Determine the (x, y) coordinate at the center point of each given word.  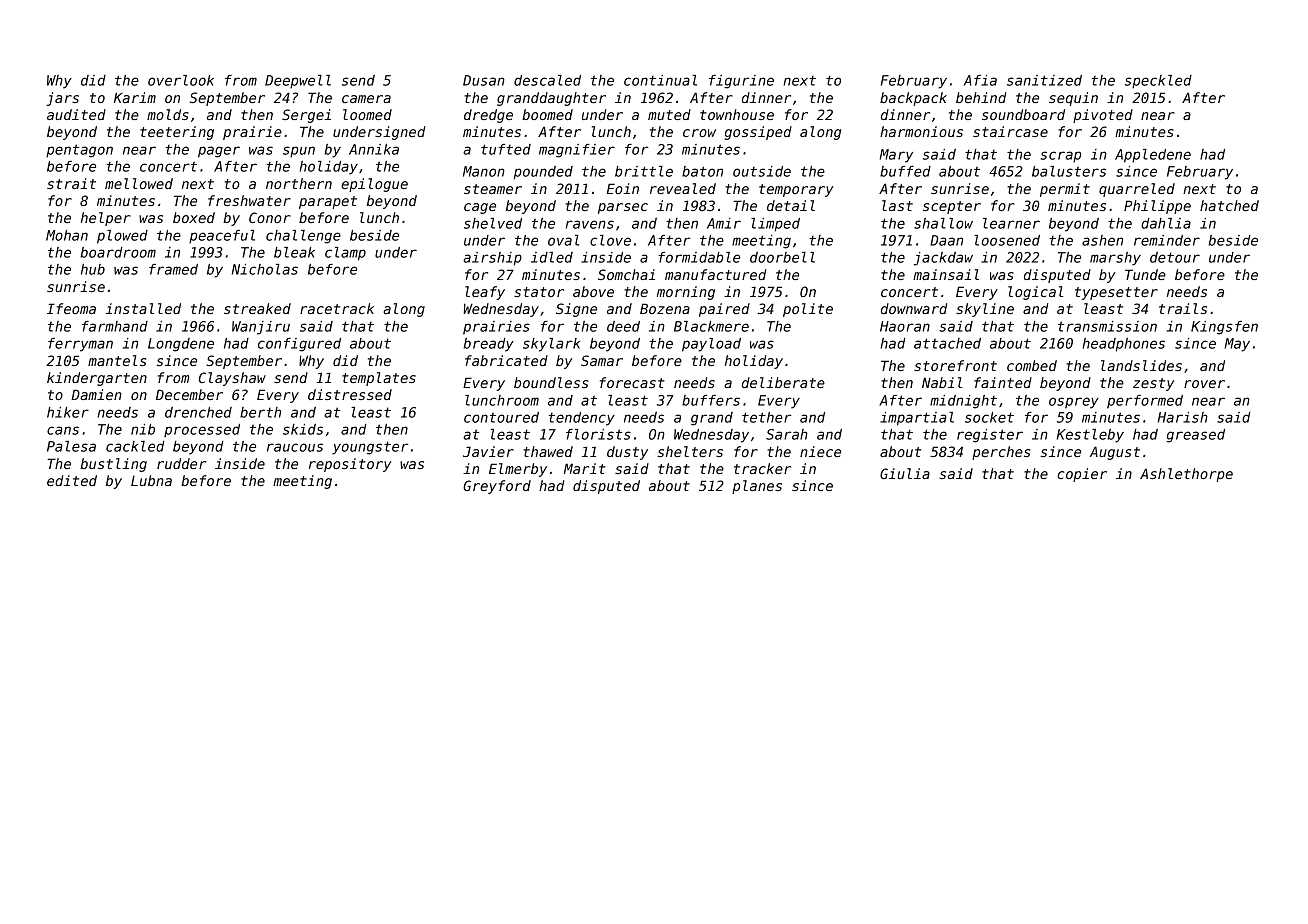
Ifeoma (71, 308)
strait (71, 183)
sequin (1073, 99)
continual (660, 80)
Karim (135, 97)
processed (202, 430)
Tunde (1145, 274)
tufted (506, 149)
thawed (548, 451)
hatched (1229, 205)
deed (623, 326)
